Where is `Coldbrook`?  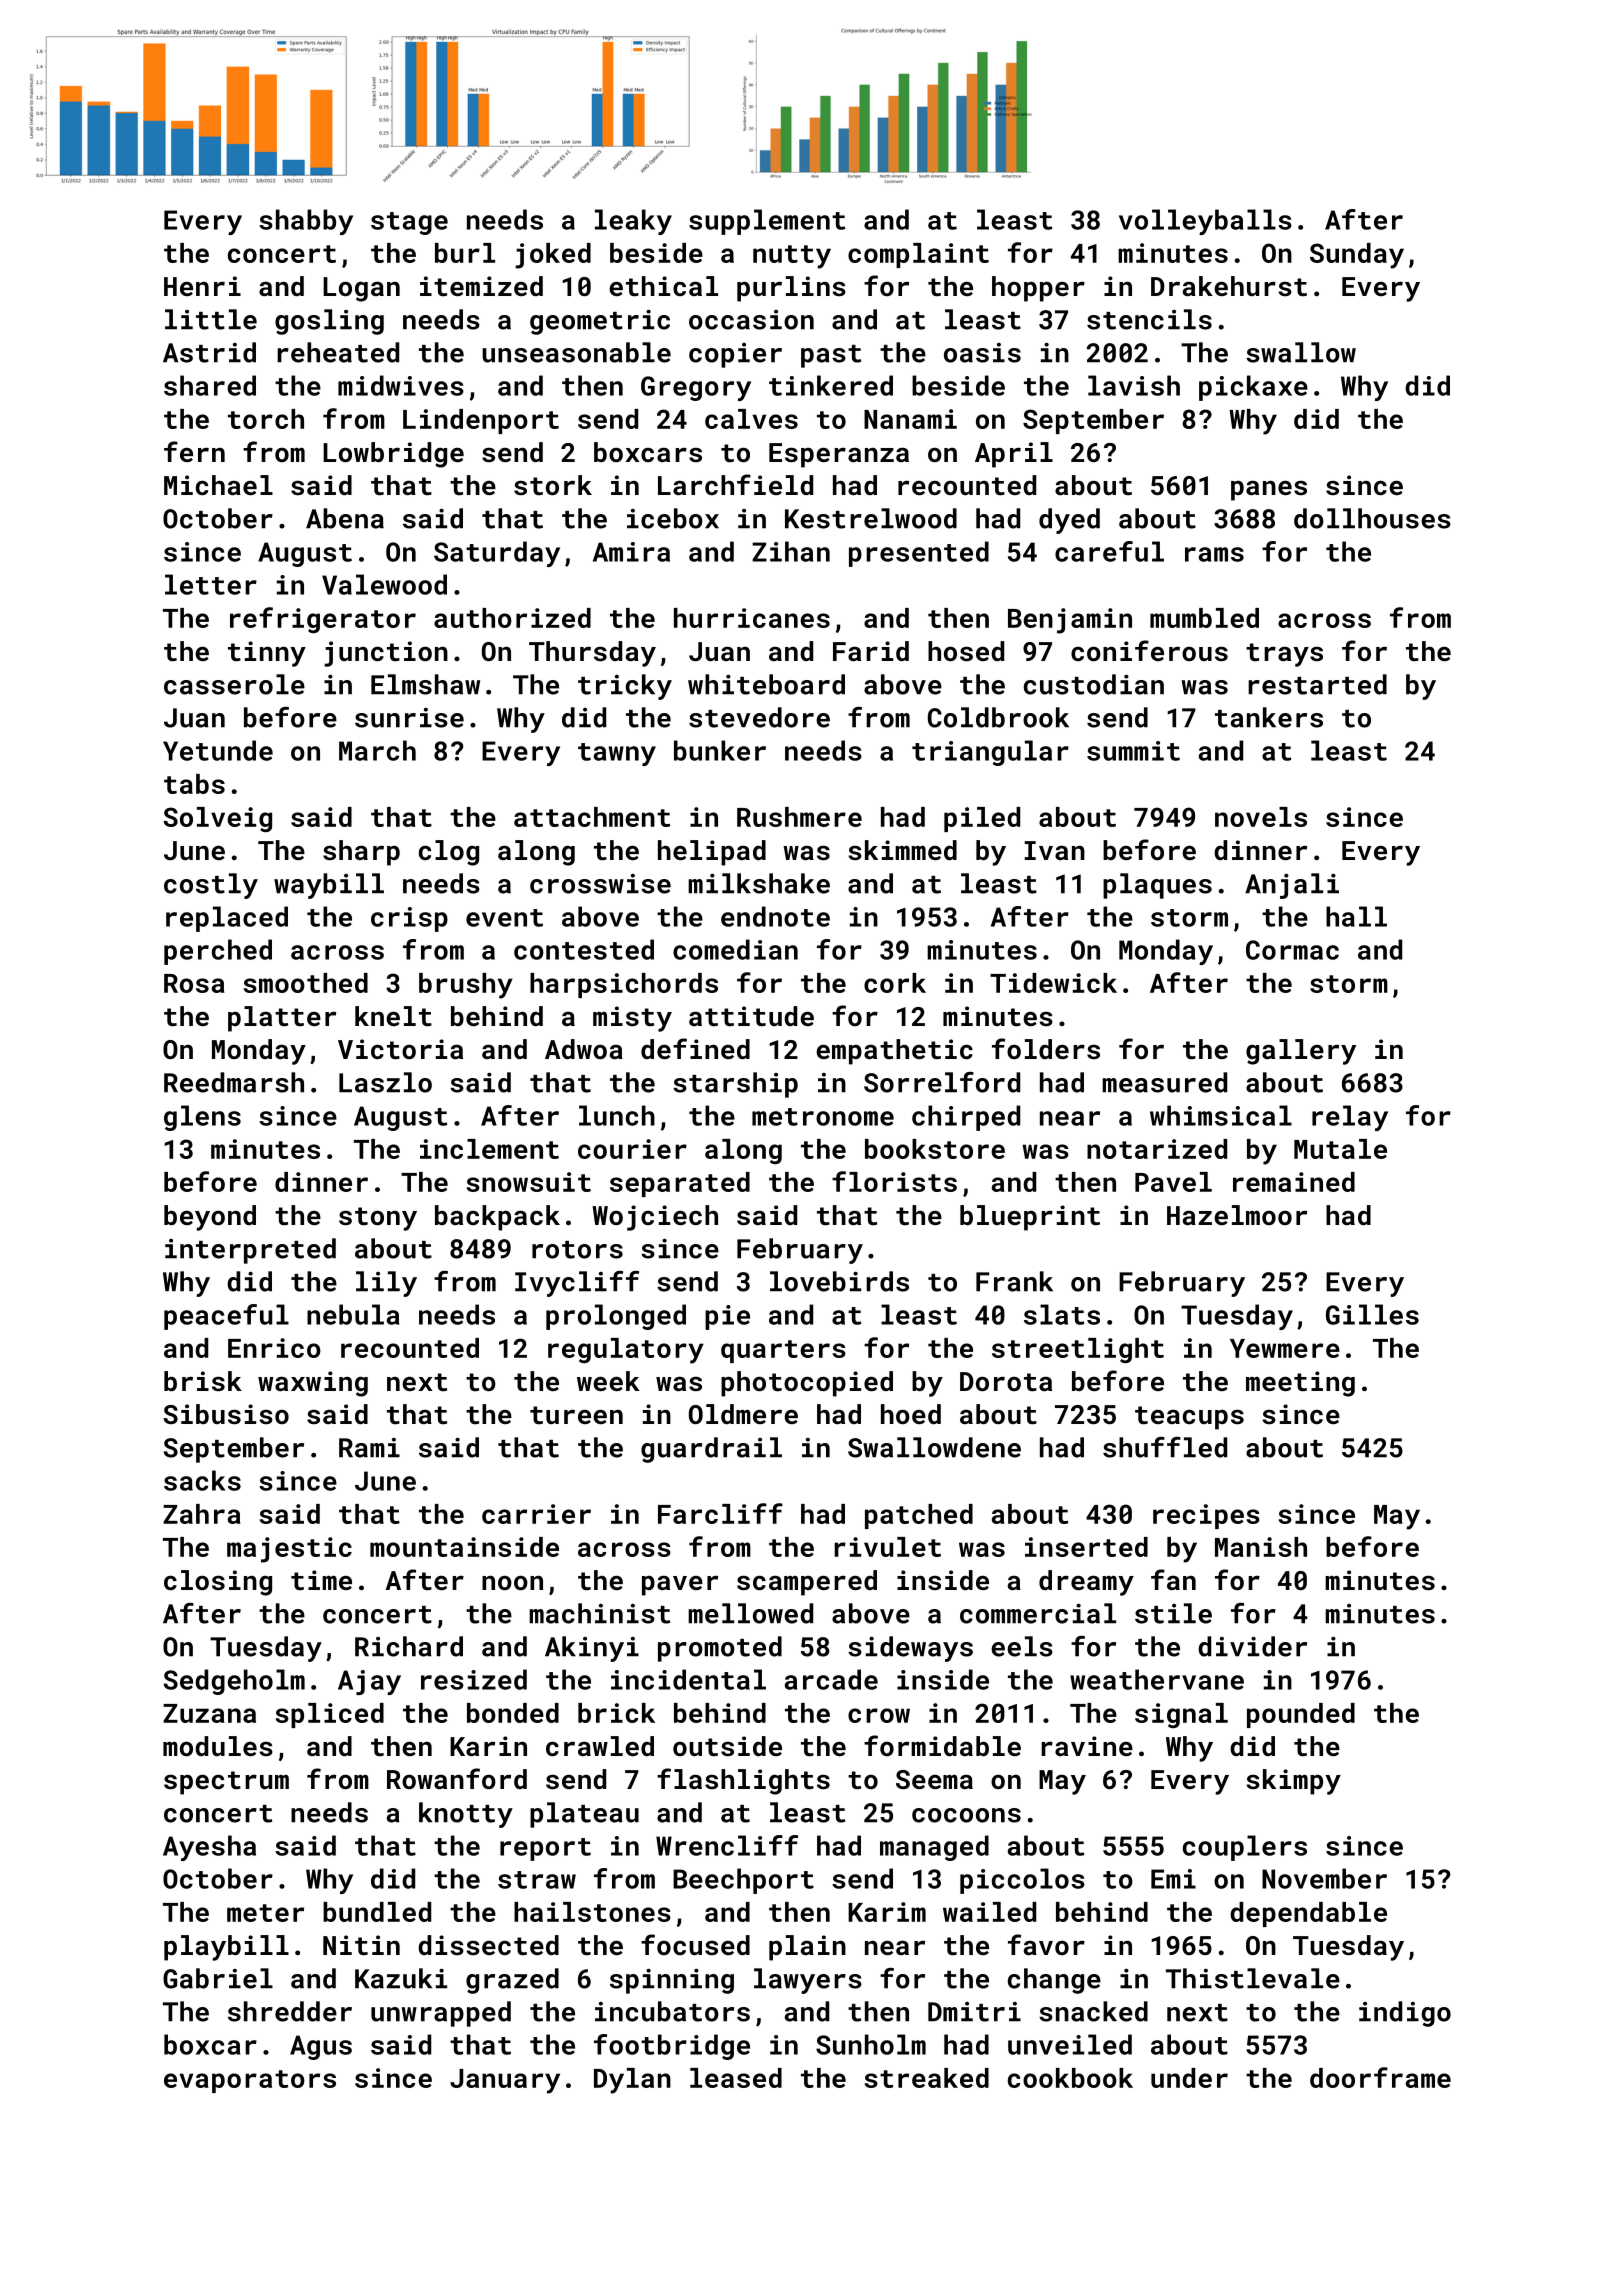 Coldbrook is located at coordinates (998, 717).
